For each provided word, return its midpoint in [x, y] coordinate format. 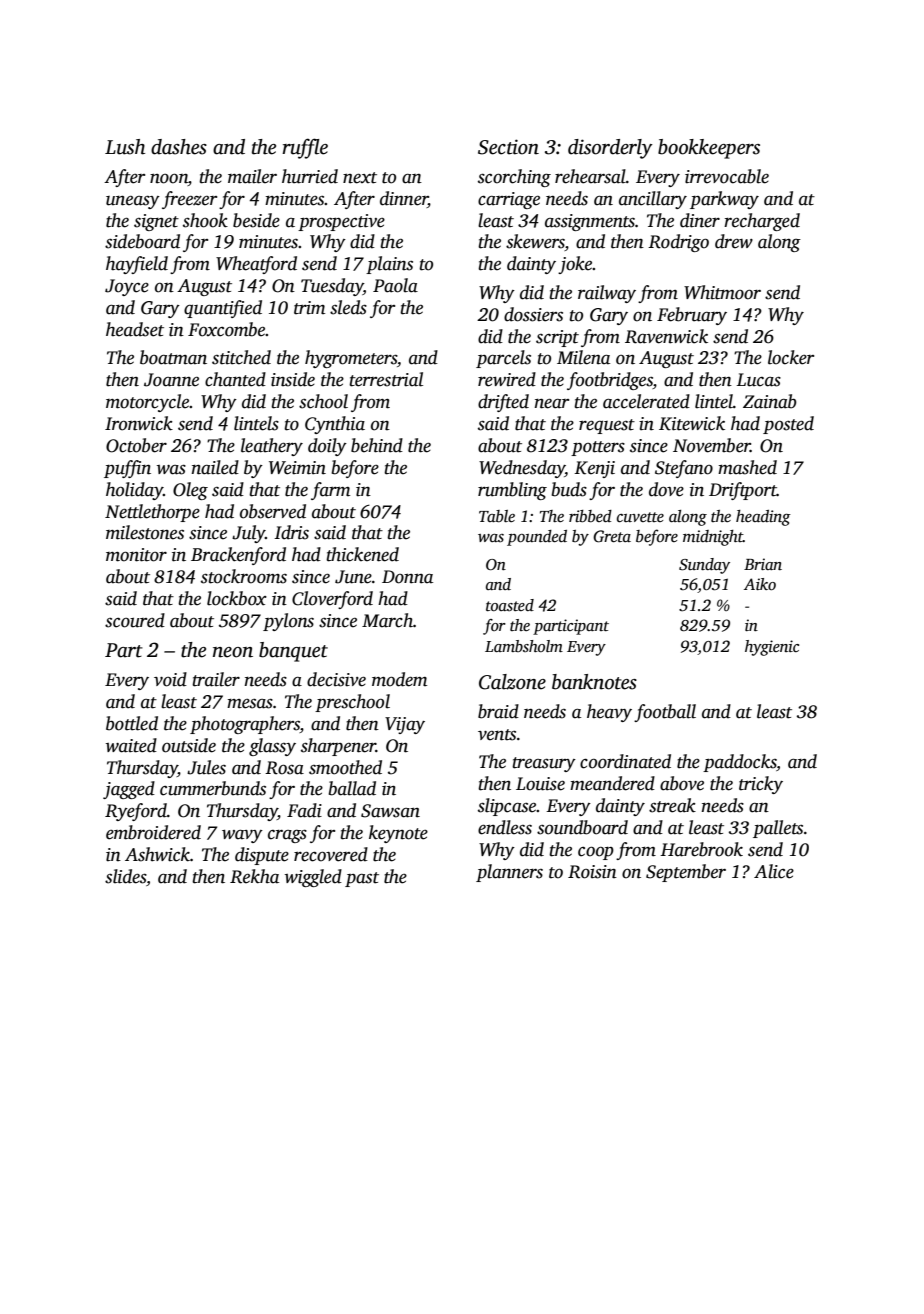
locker [791, 357]
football [665, 713]
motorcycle [148, 403]
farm [330, 491]
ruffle [305, 148]
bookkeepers [709, 149]
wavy [242, 836]
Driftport [743, 491]
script [557, 338]
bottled [132, 723]
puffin [127, 469]
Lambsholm [524, 646]
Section [508, 147]
